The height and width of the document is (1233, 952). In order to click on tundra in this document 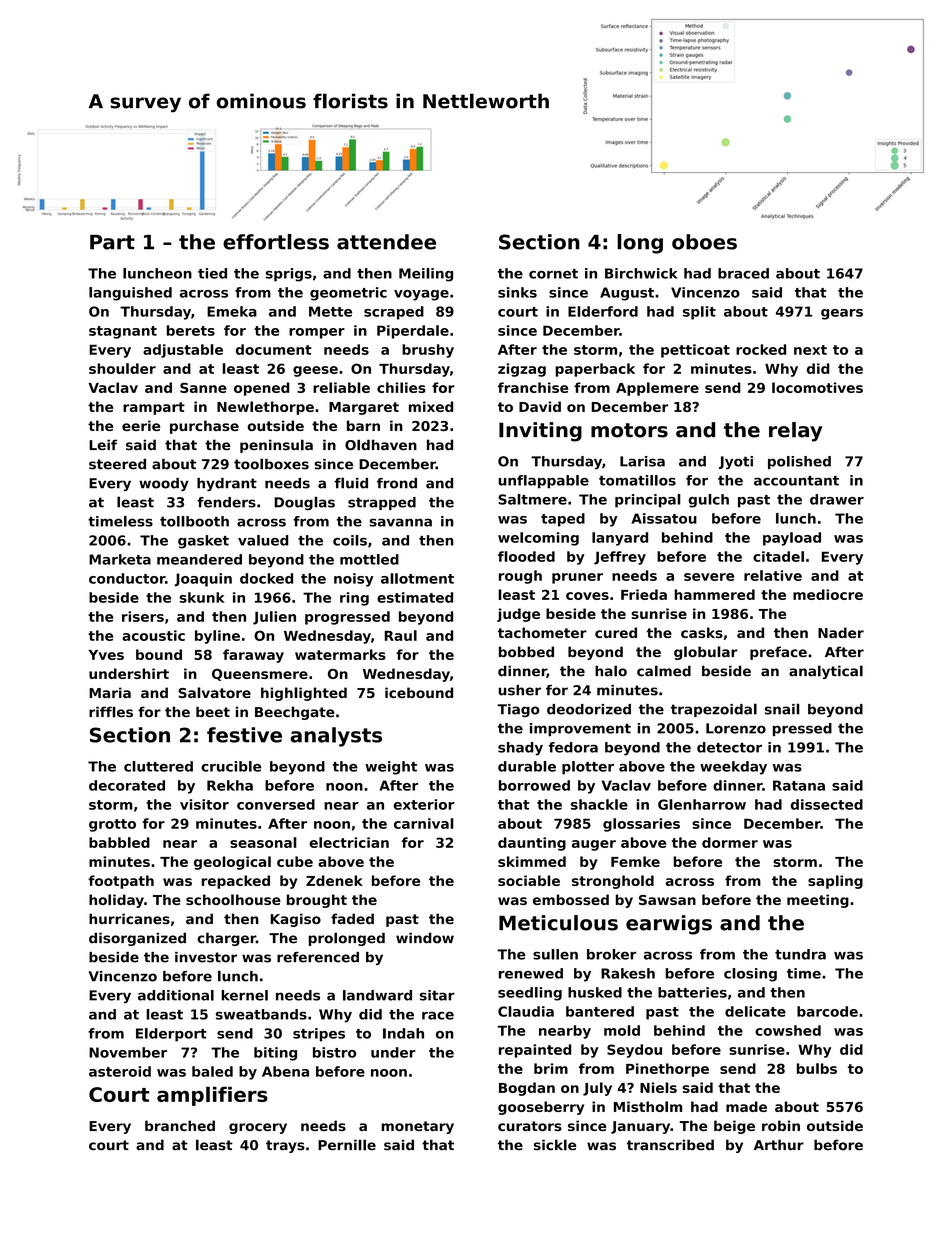, I will do `click(800, 954)`.
